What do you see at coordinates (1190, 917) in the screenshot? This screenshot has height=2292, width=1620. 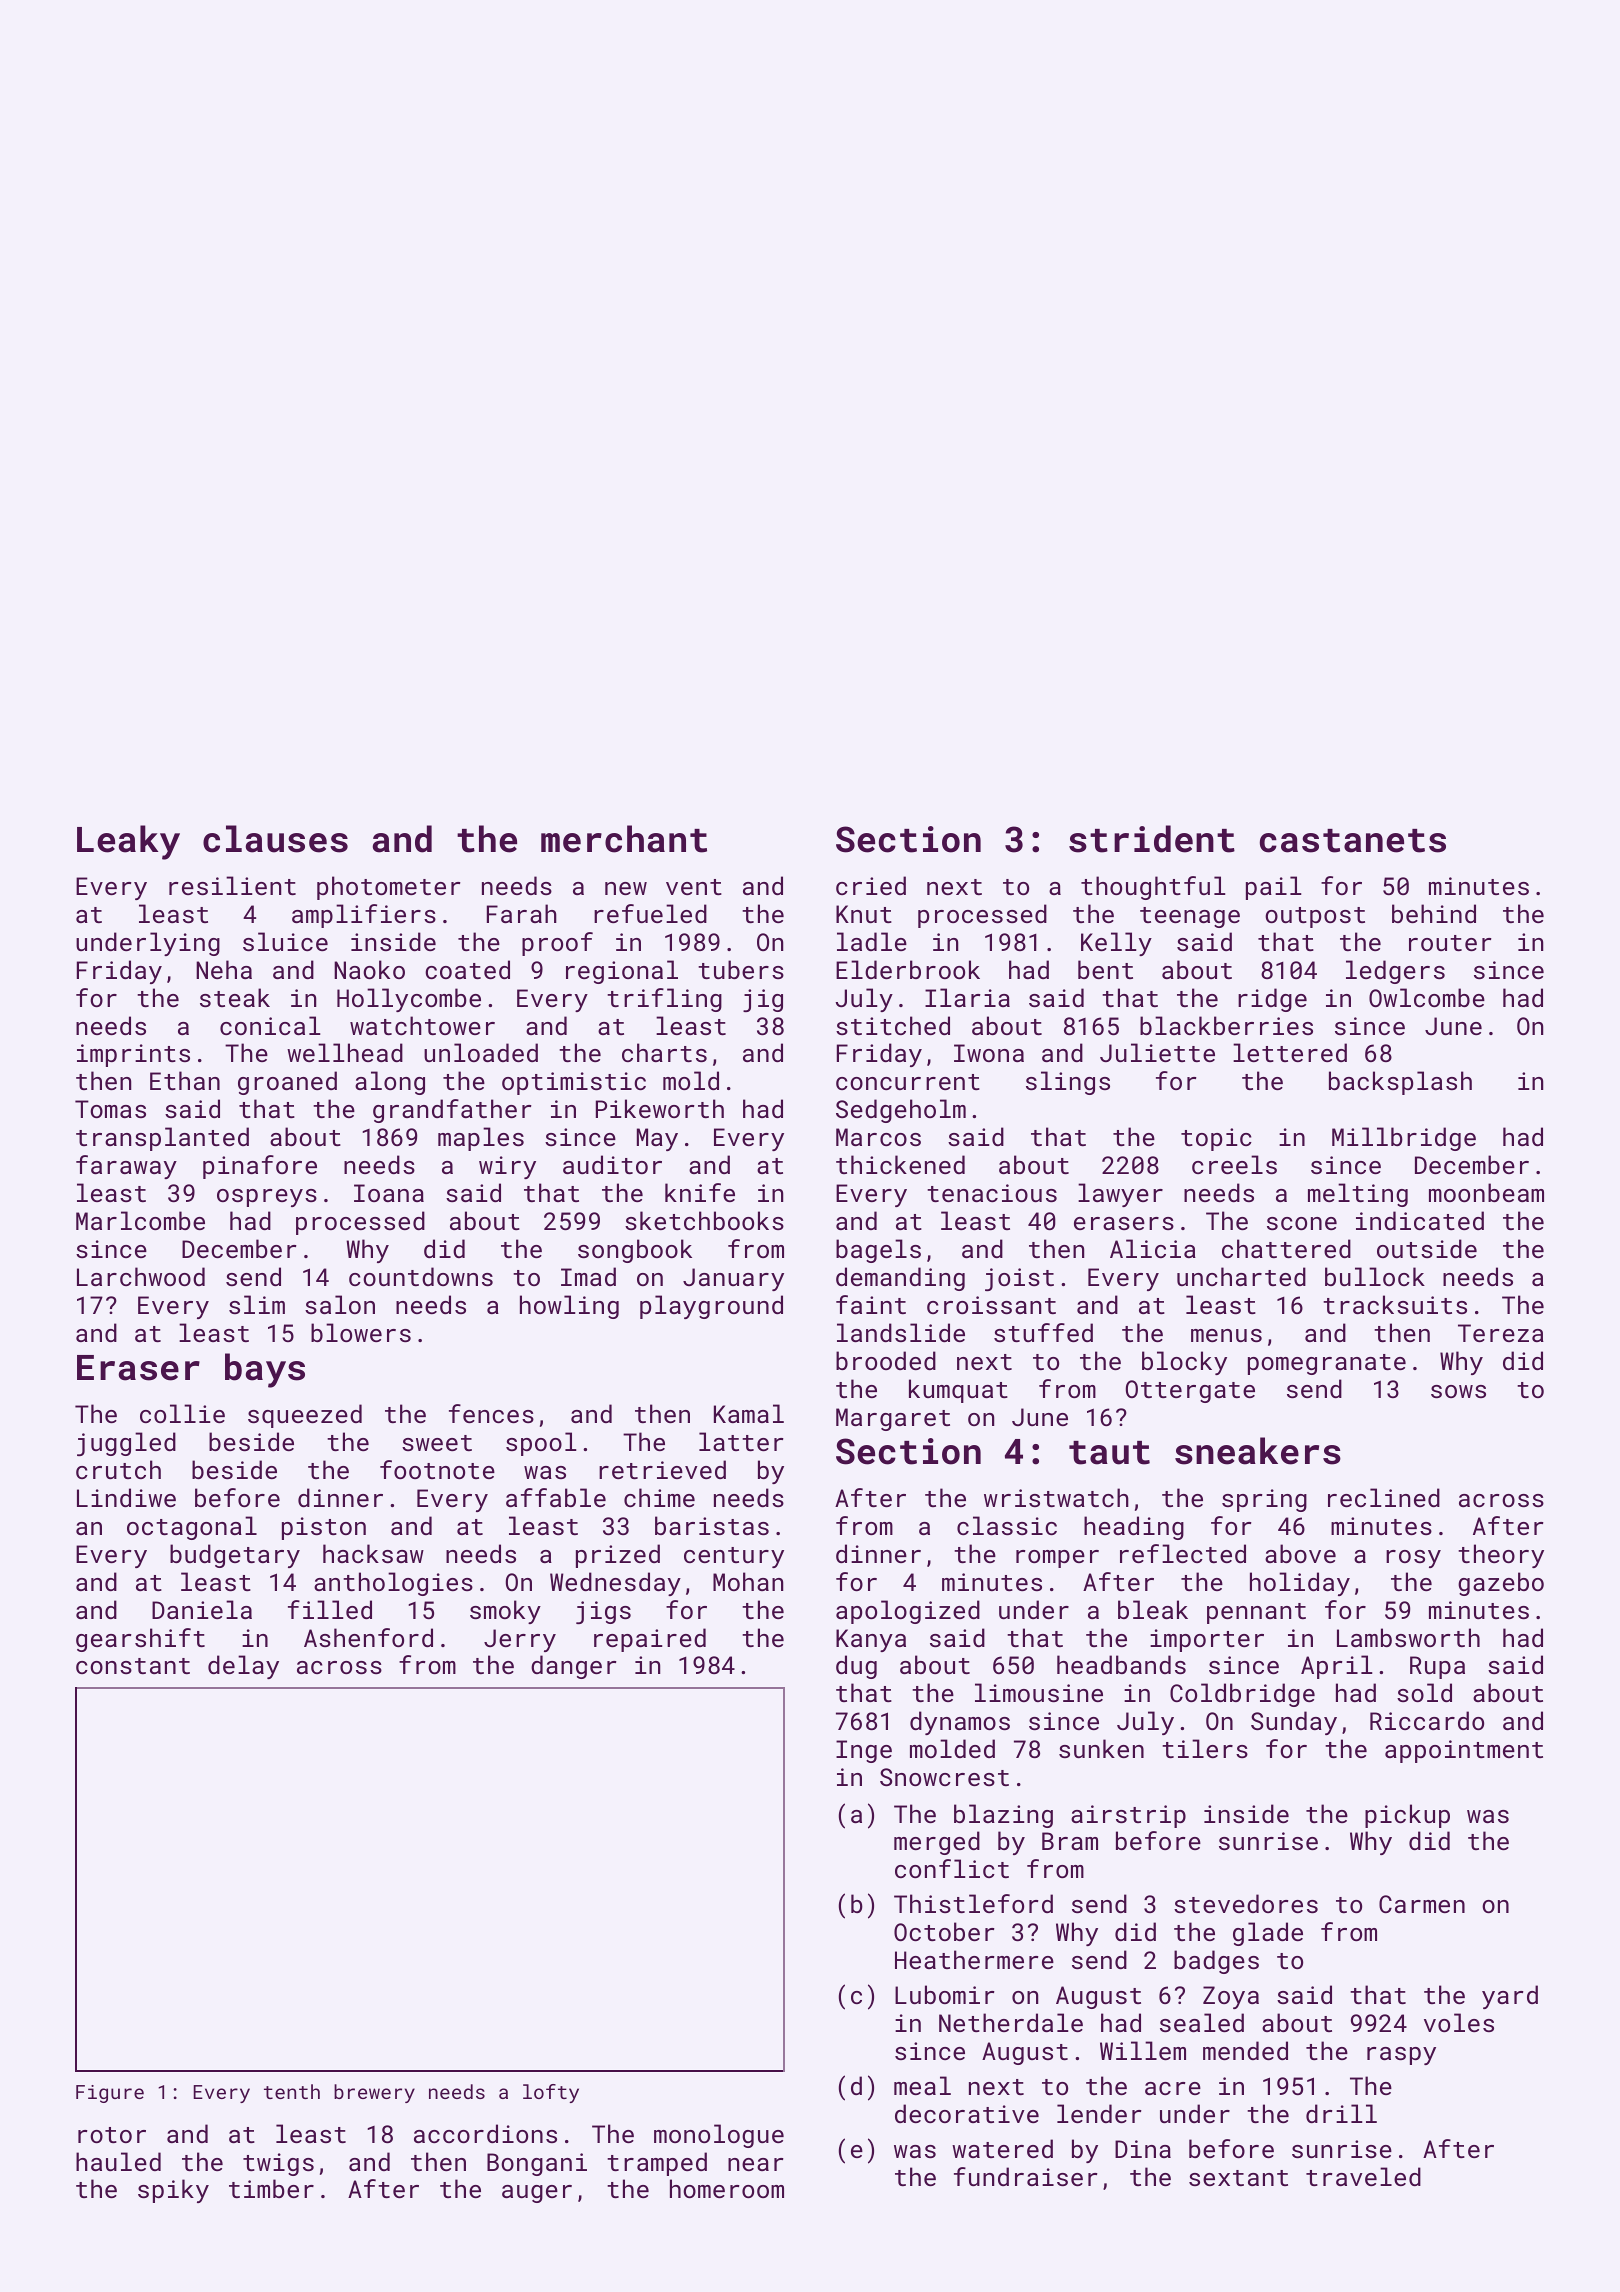 I see `teenage` at bounding box center [1190, 917].
